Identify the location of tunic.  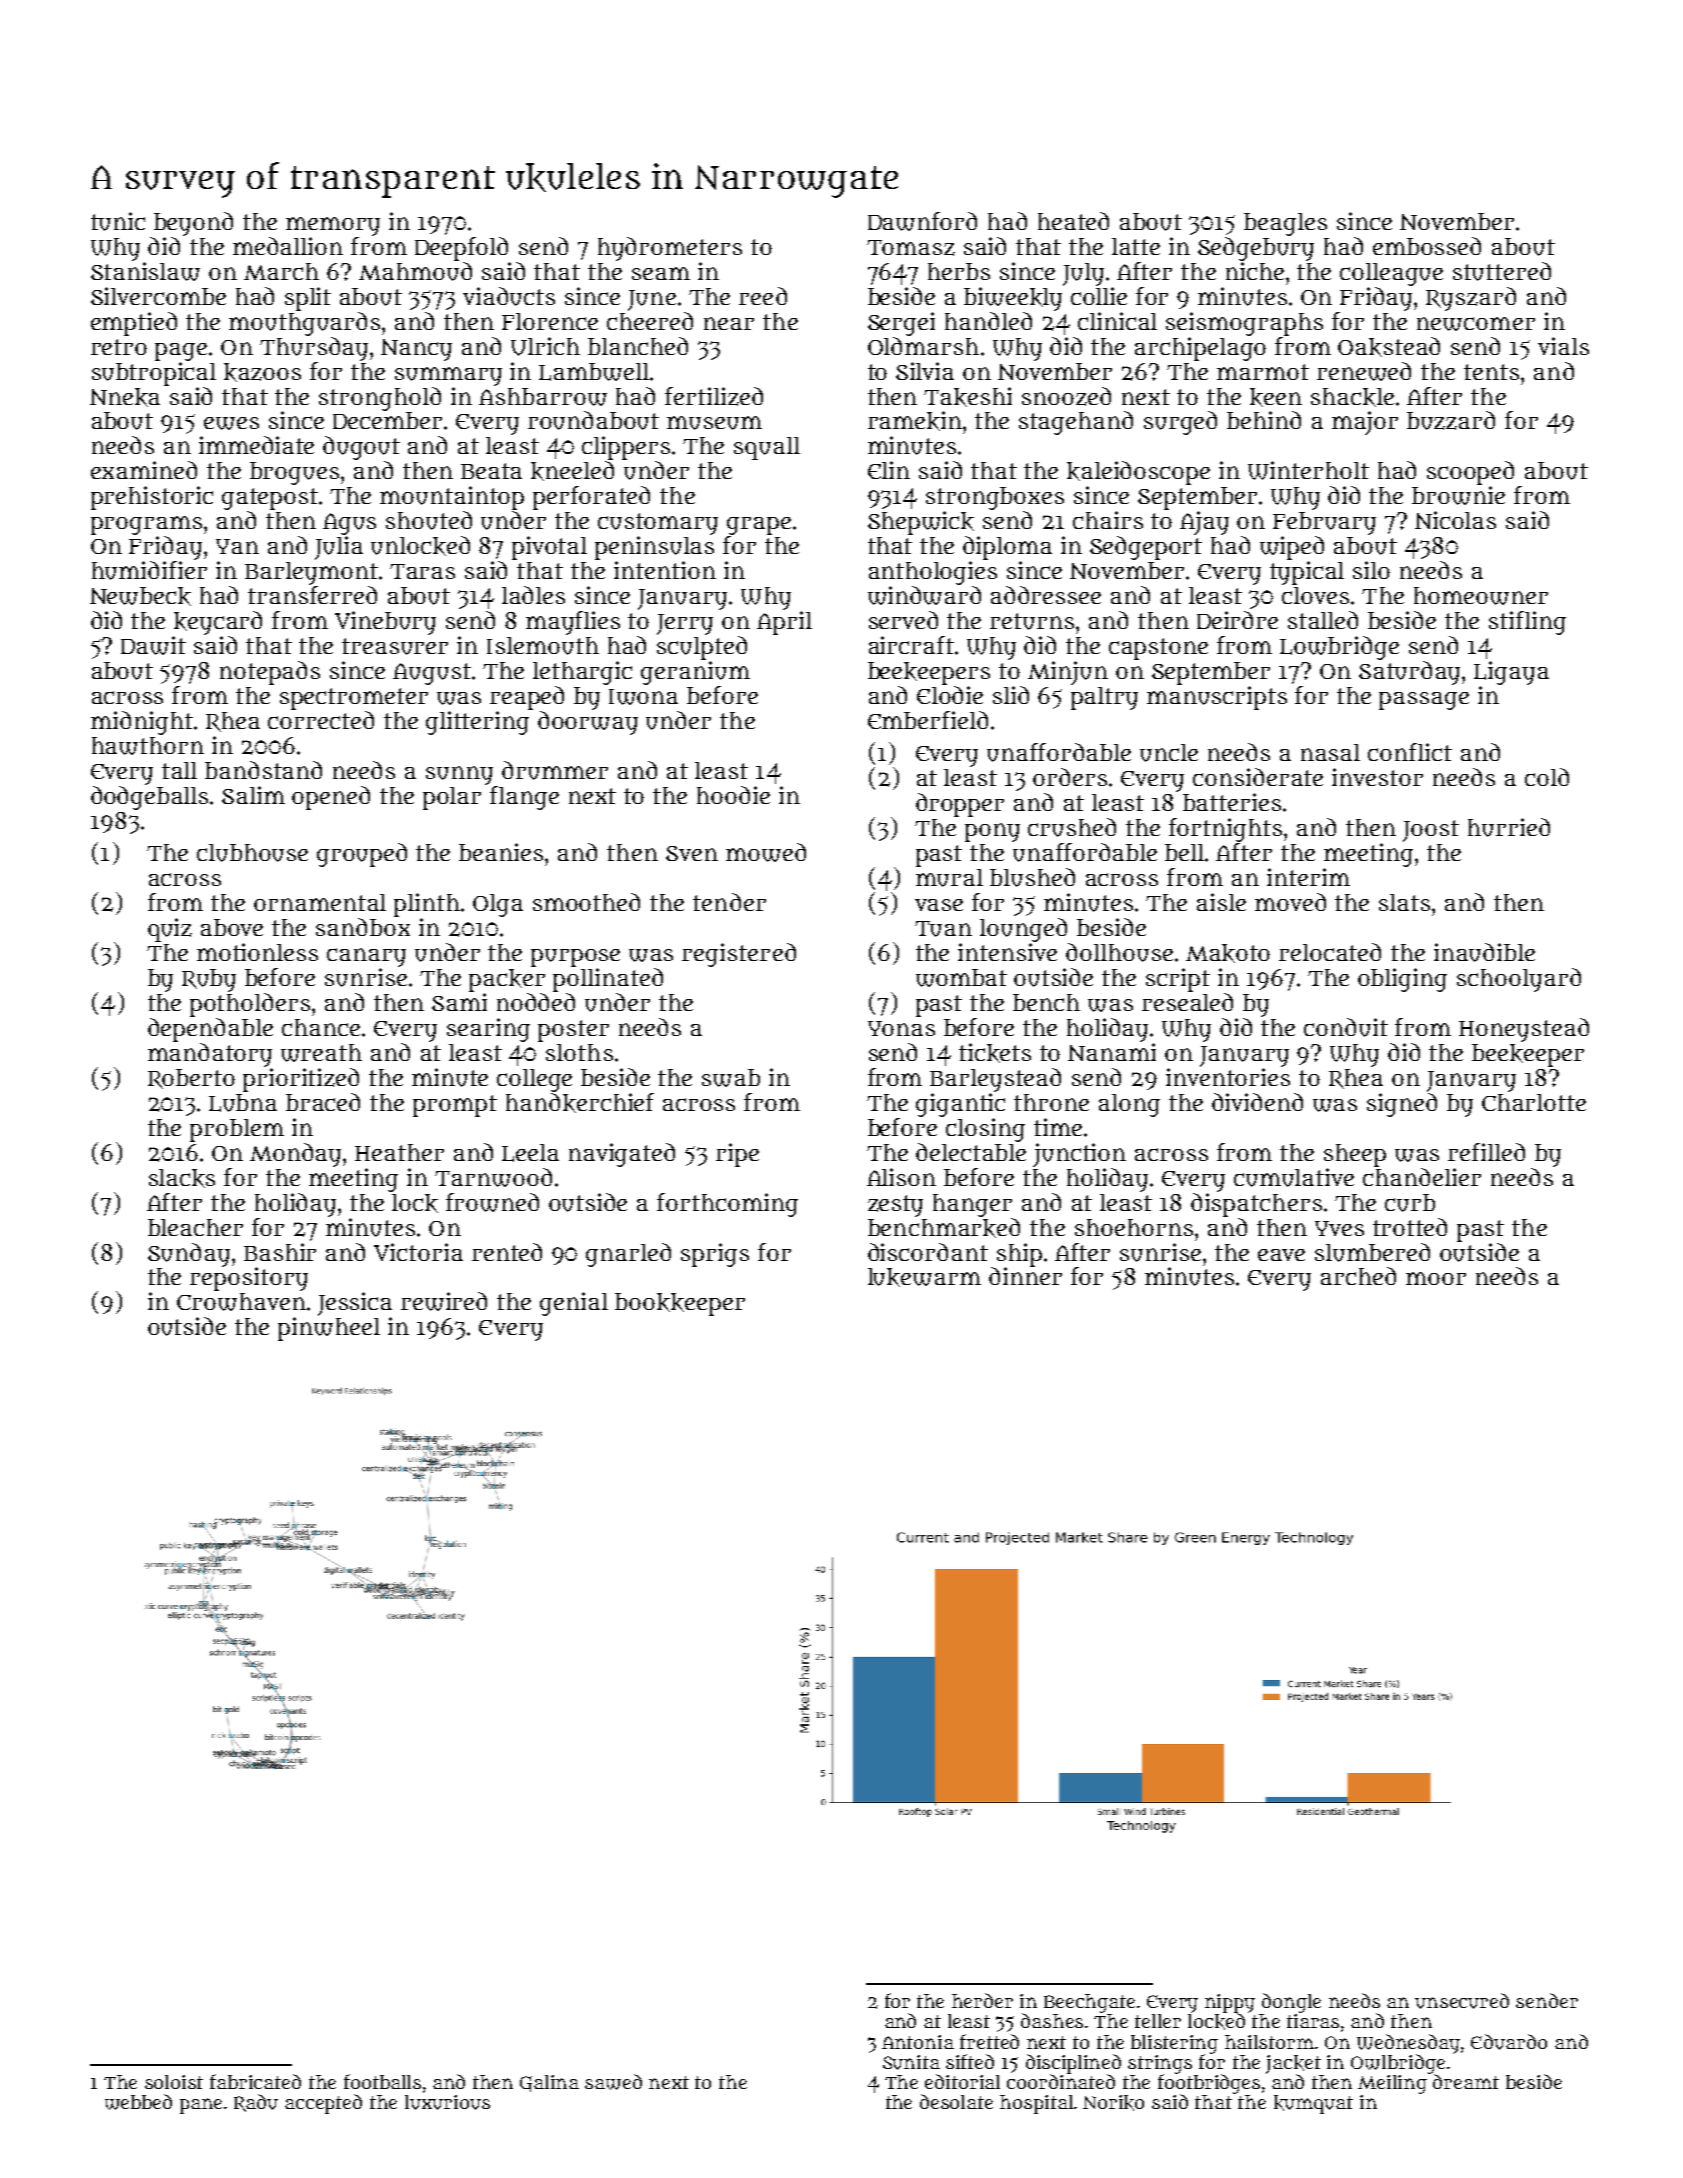
(118, 221).
